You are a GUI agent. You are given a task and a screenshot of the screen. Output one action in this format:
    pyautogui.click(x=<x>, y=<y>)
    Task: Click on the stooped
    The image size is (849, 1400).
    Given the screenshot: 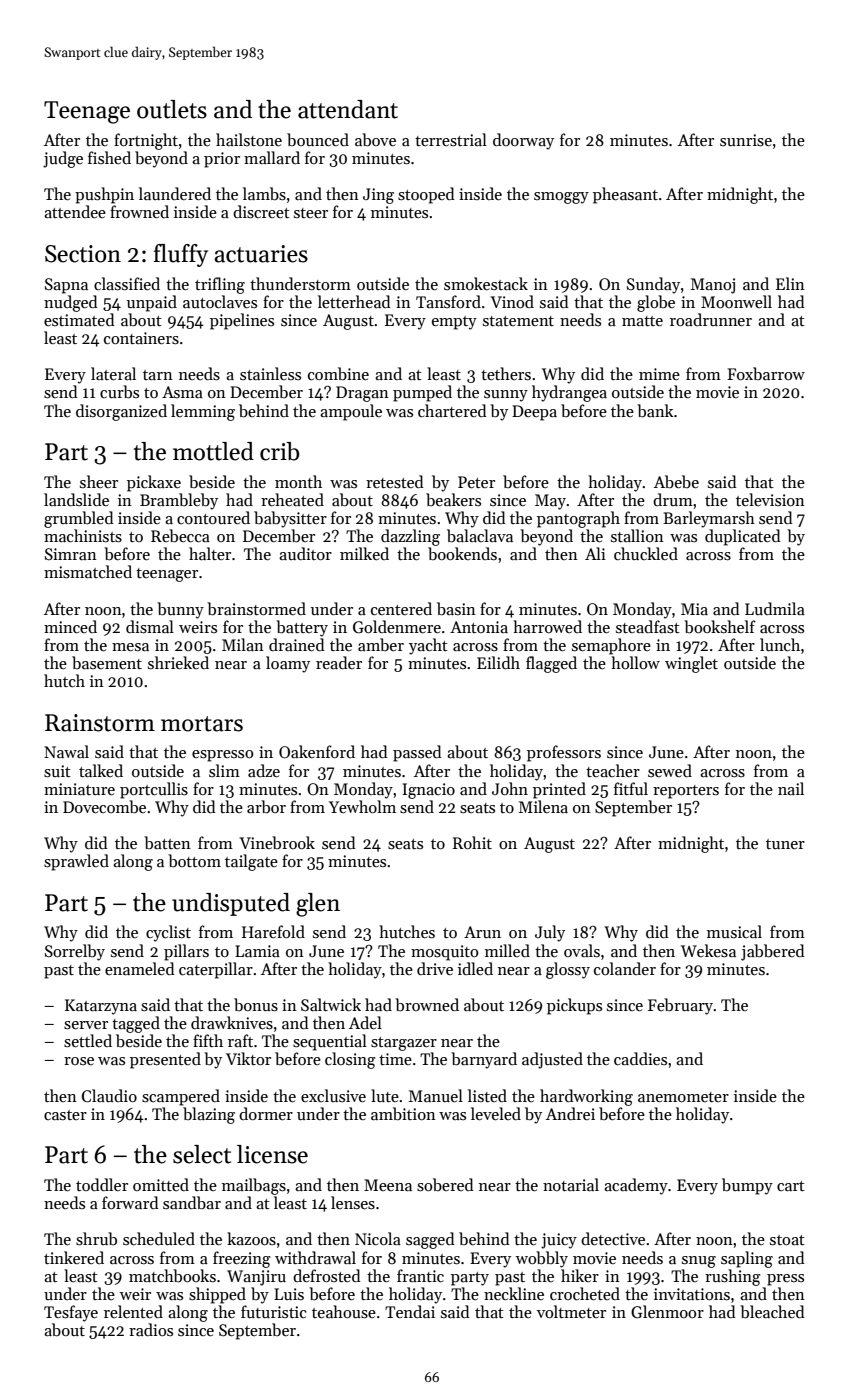 What is the action you would take?
    pyautogui.click(x=426, y=195)
